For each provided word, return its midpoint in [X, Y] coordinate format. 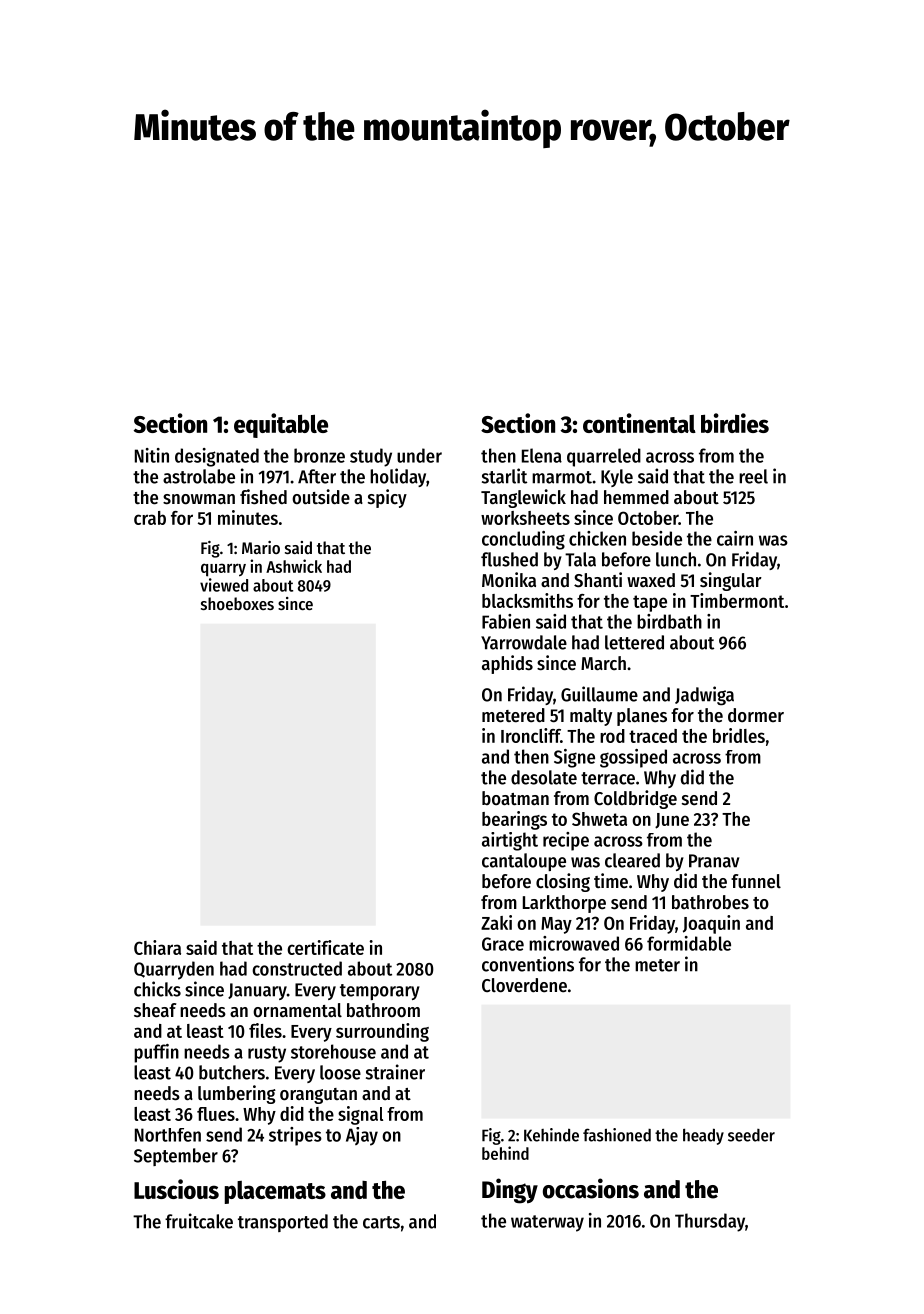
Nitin [152, 455]
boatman [515, 798]
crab [150, 518]
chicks [157, 989]
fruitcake [199, 1221]
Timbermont [737, 600]
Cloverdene [524, 985]
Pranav [714, 861]
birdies [735, 423]
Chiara [157, 947]
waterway [547, 1223]
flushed [509, 559]
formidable [689, 943]
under [419, 455]
